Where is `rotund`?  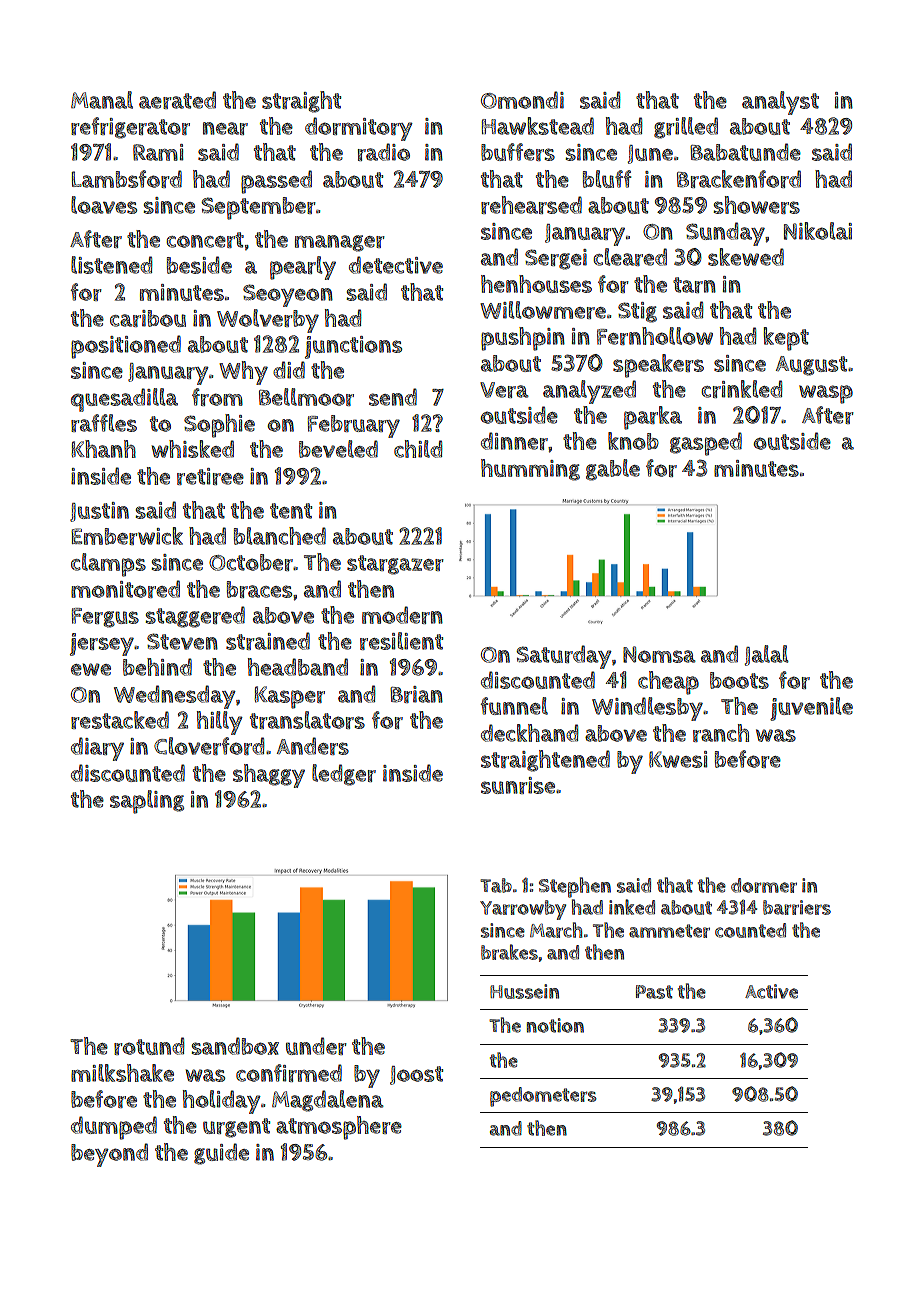 rotund is located at coordinates (149, 1046).
